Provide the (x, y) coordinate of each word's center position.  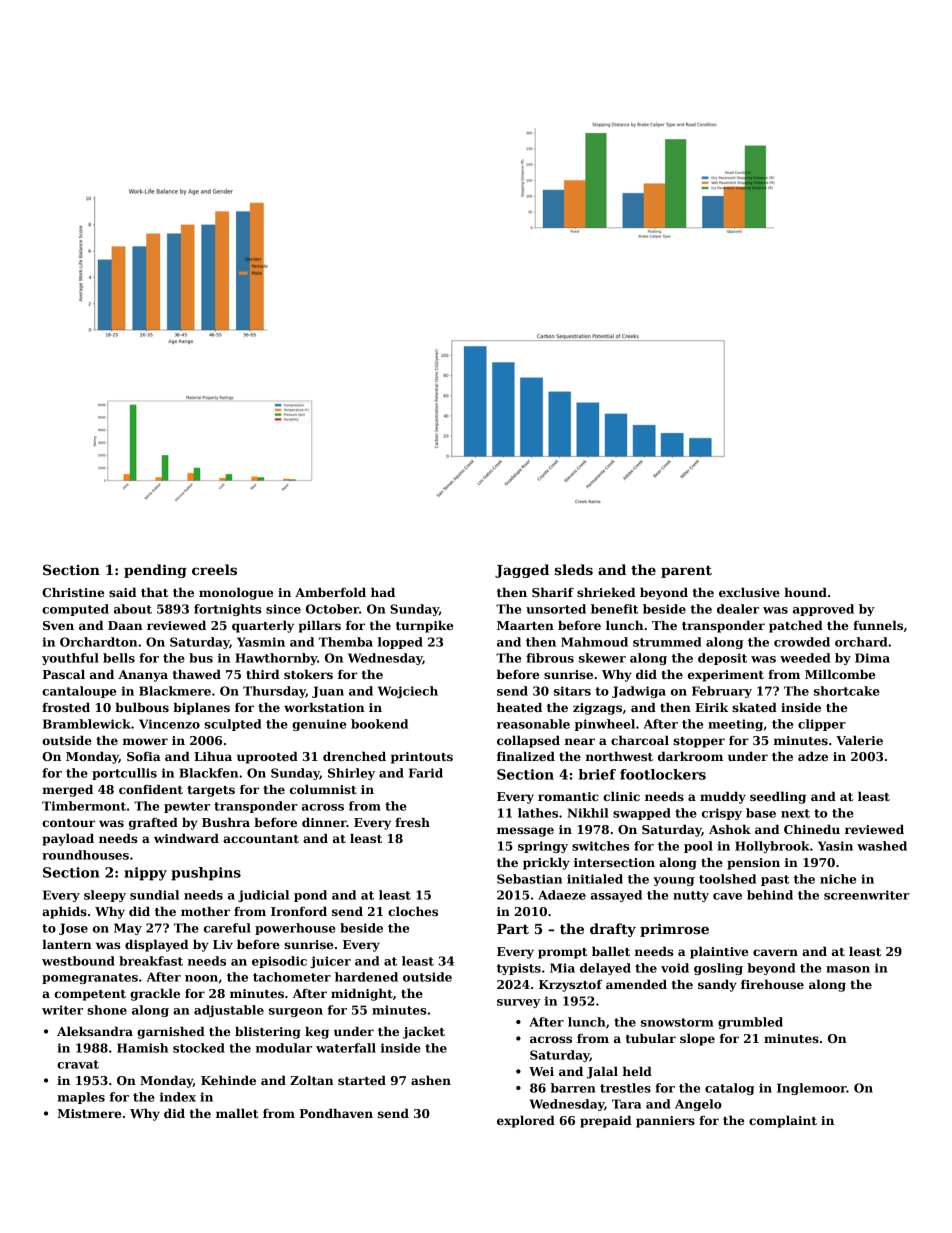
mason (848, 969)
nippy (145, 874)
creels (214, 569)
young (673, 881)
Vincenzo (169, 724)
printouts (422, 758)
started (362, 1080)
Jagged (522, 571)
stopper (699, 742)
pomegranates (90, 978)
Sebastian (529, 879)
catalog (729, 1089)
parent (686, 571)
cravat (78, 1064)
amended (636, 984)
